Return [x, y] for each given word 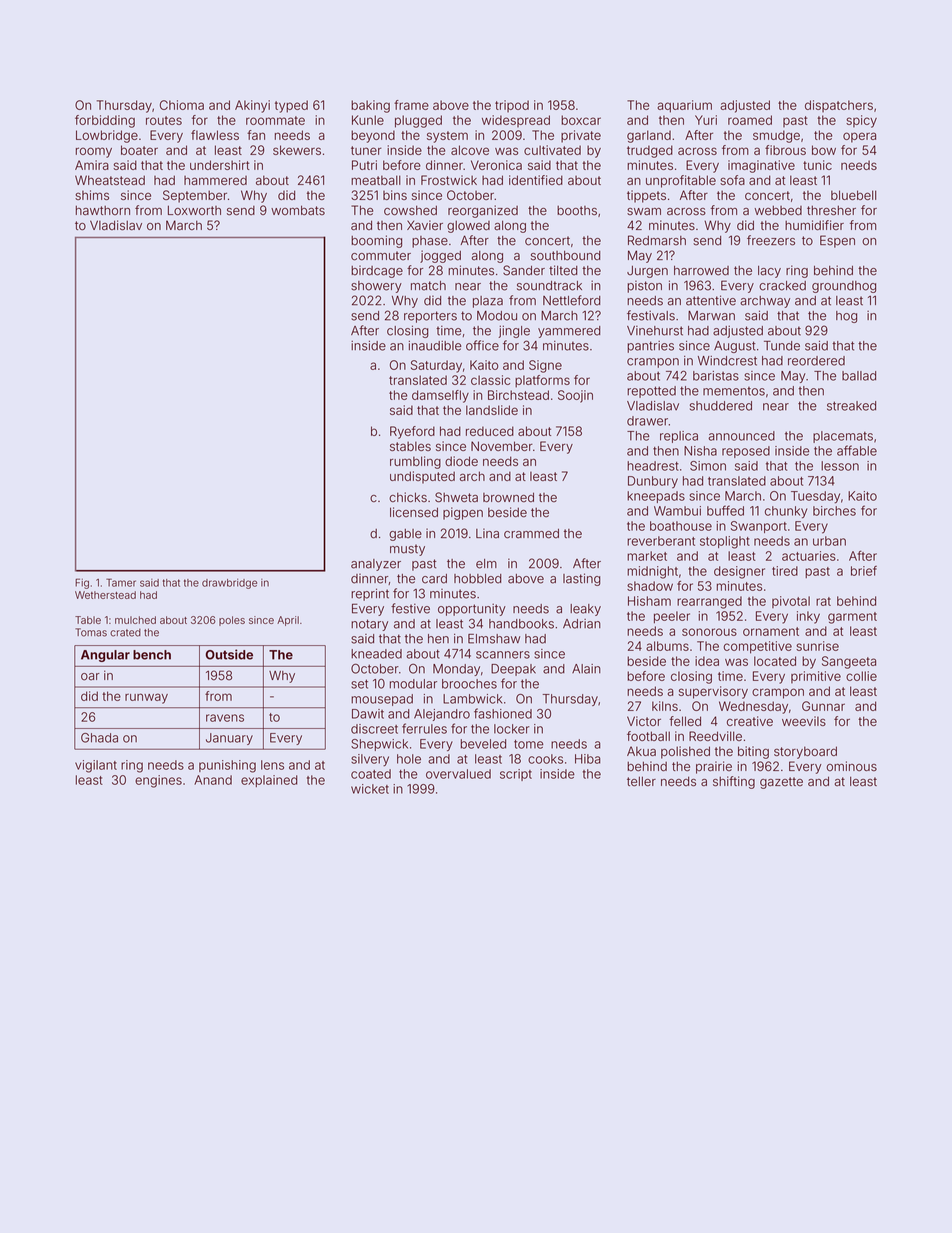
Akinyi [252, 106]
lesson [840, 466]
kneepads [656, 497]
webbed [778, 210]
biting [753, 752]
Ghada [99, 738]
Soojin [575, 396]
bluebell [853, 195]
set [359, 684]
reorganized [483, 211]
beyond [373, 136]
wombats [298, 210]
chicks [408, 497]
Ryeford [412, 432]
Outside [229, 654]
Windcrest [727, 361]
